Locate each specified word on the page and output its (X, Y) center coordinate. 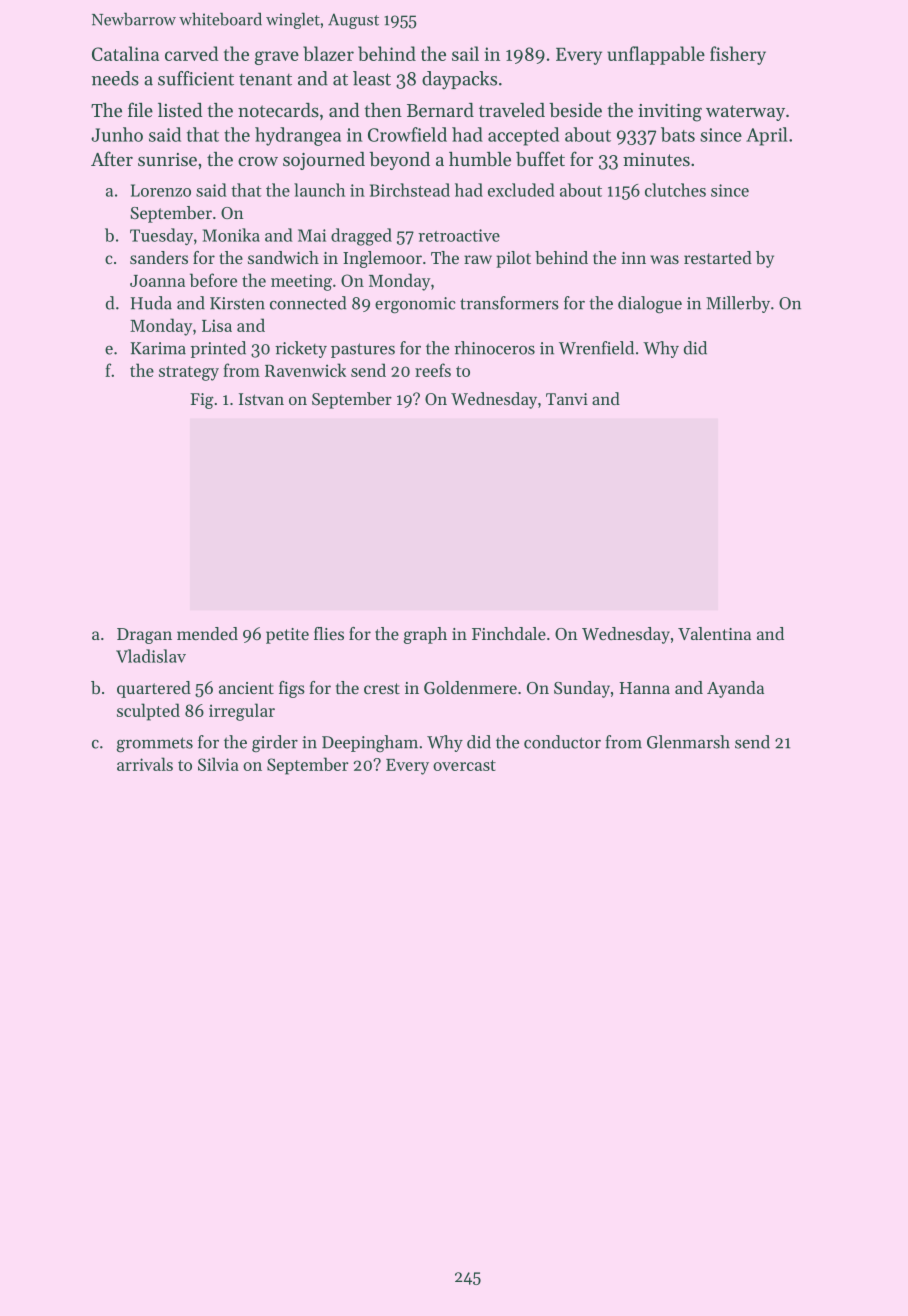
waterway (745, 113)
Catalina (125, 53)
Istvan (261, 399)
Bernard (440, 110)
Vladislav (151, 656)
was (664, 259)
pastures (363, 350)
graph (425, 635)
